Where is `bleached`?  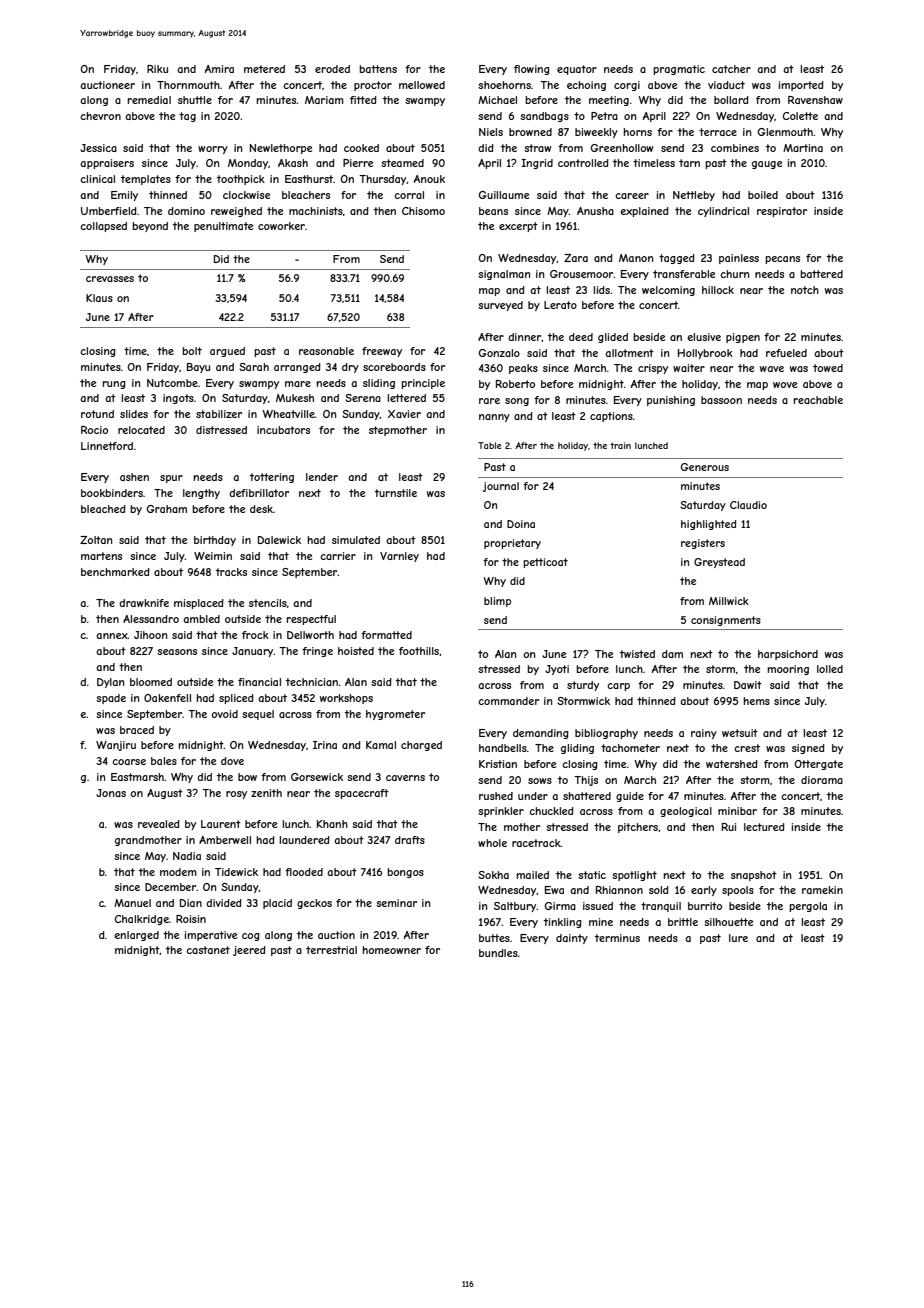
bleached is located at coordinates (103, 509).
